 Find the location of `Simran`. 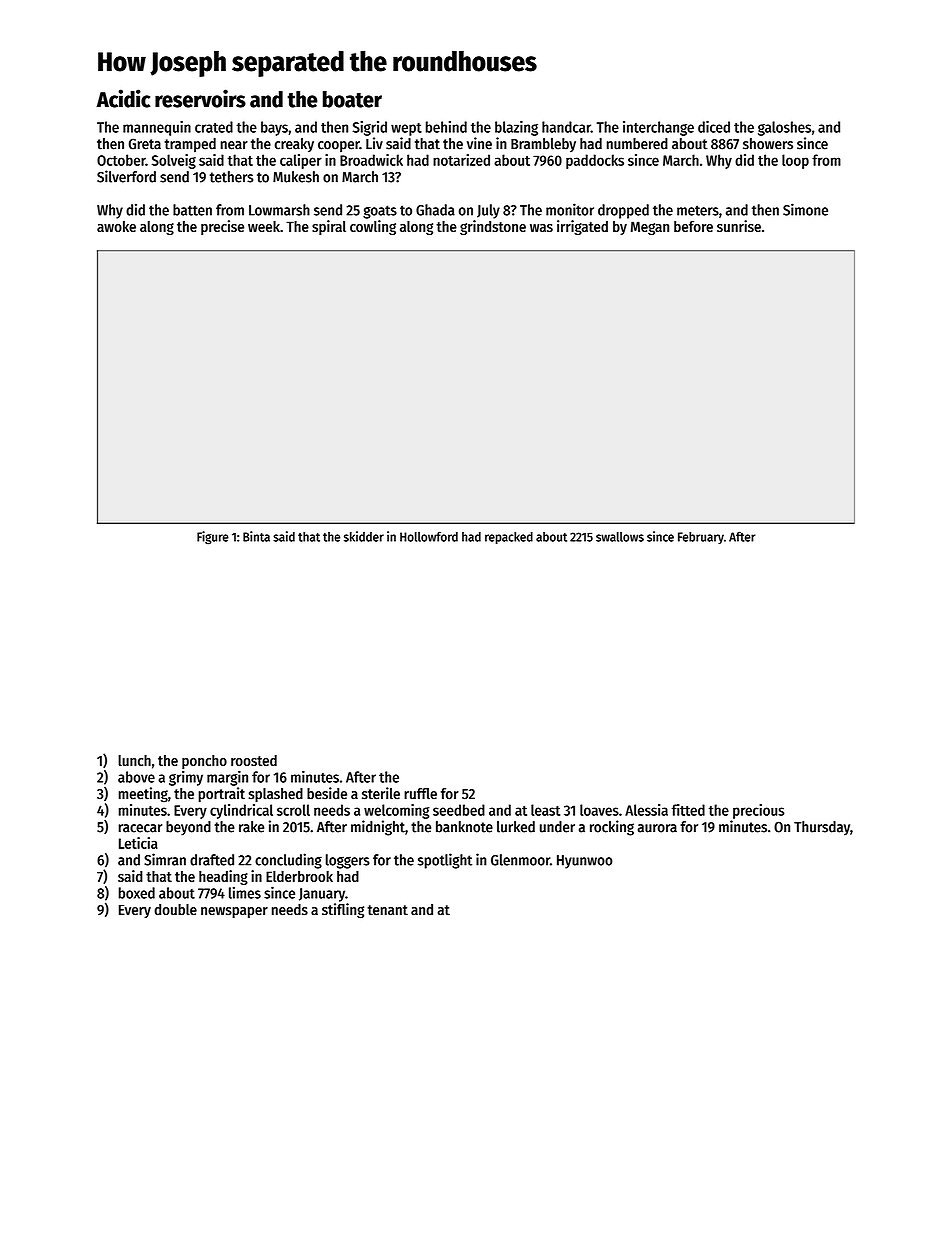

Simran is located at coordinates (165, 859).
